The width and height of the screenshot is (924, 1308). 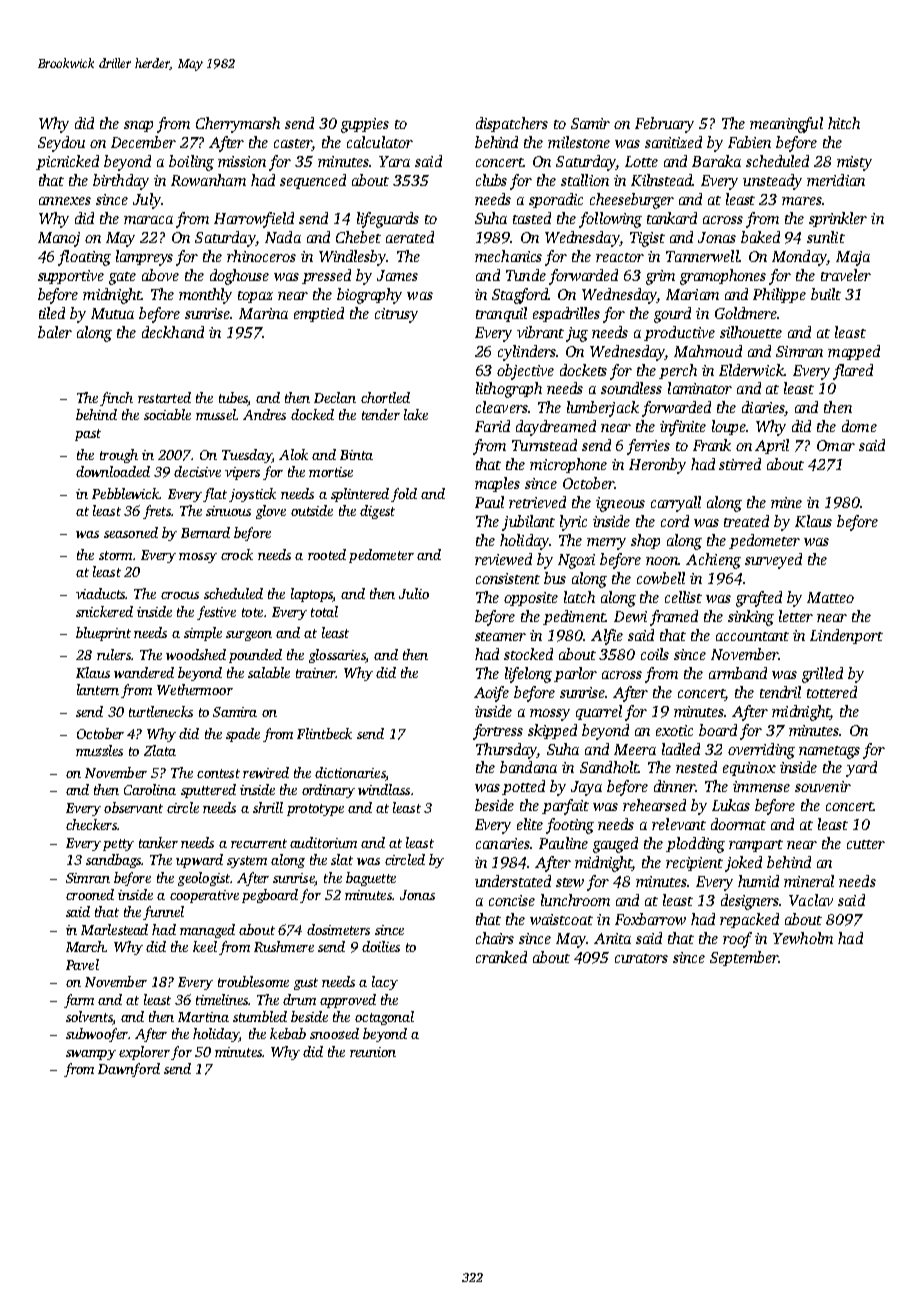 I want to click on baler, so click(x=55, y=332).
